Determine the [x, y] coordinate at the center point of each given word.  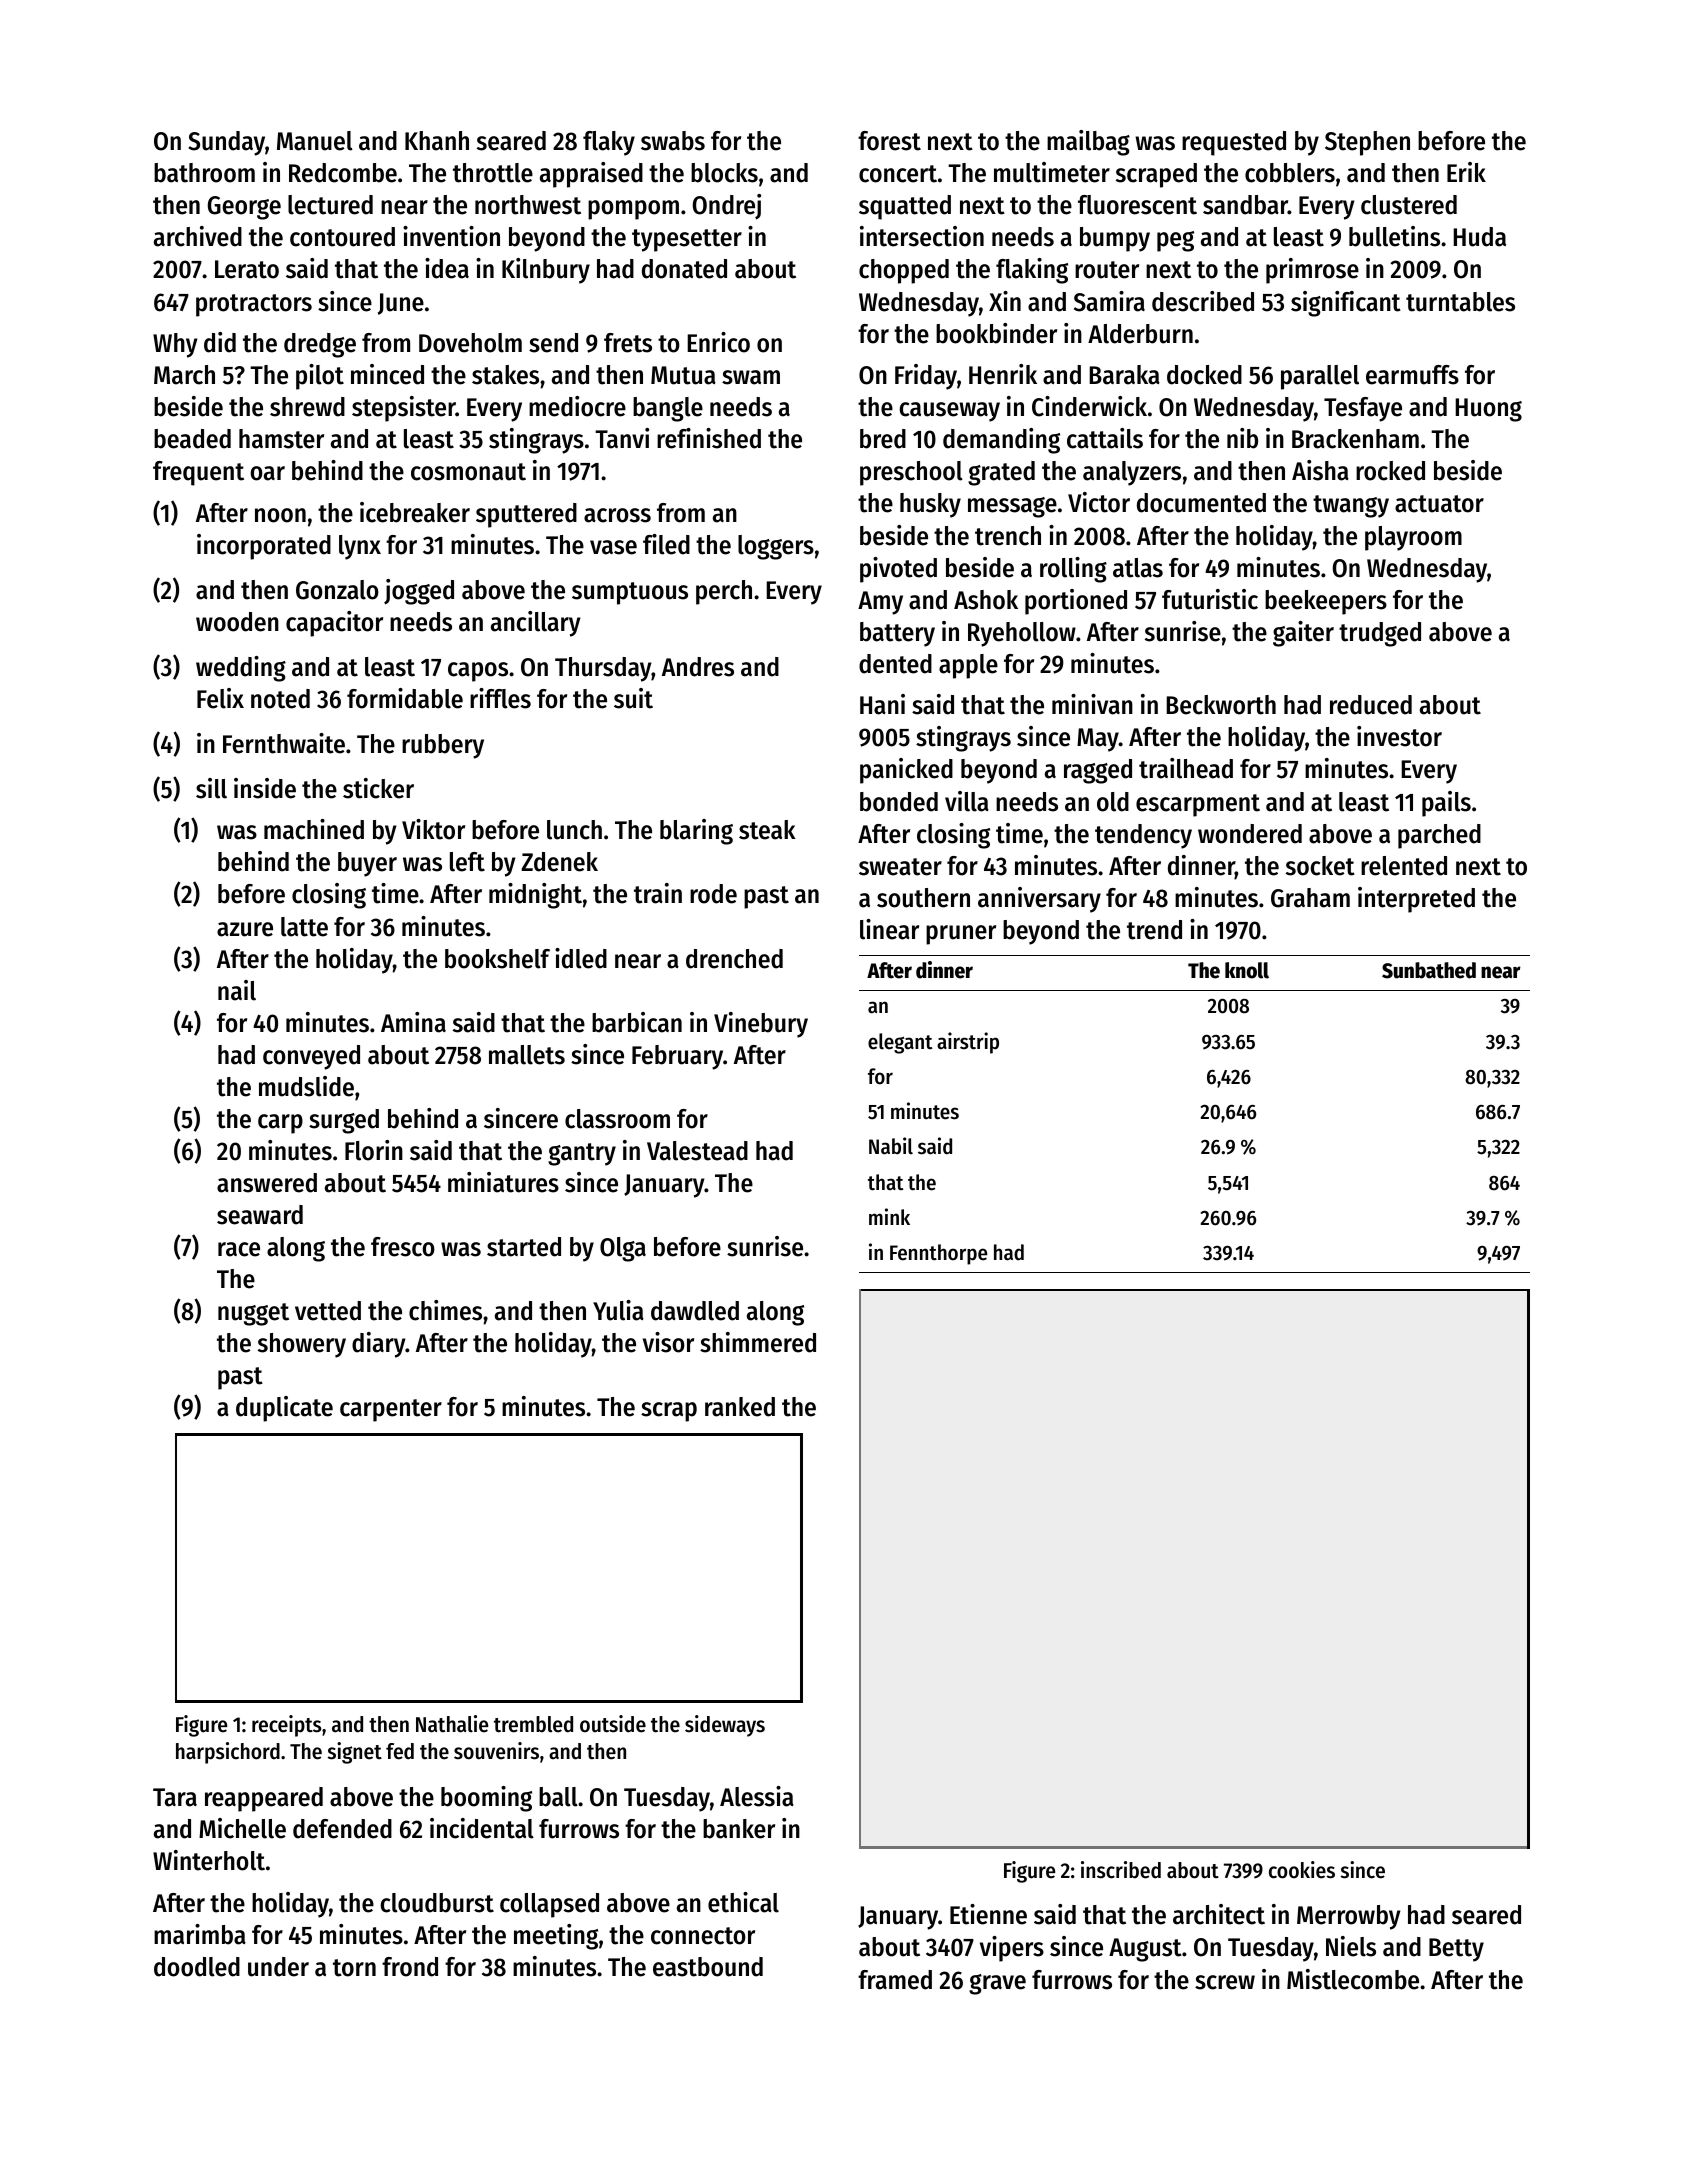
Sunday [226, 143]
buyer [367, 864]
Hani [882, 704]
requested [1234, 143]
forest [889, 141]
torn [354, 1968]
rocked [1390, 471]
